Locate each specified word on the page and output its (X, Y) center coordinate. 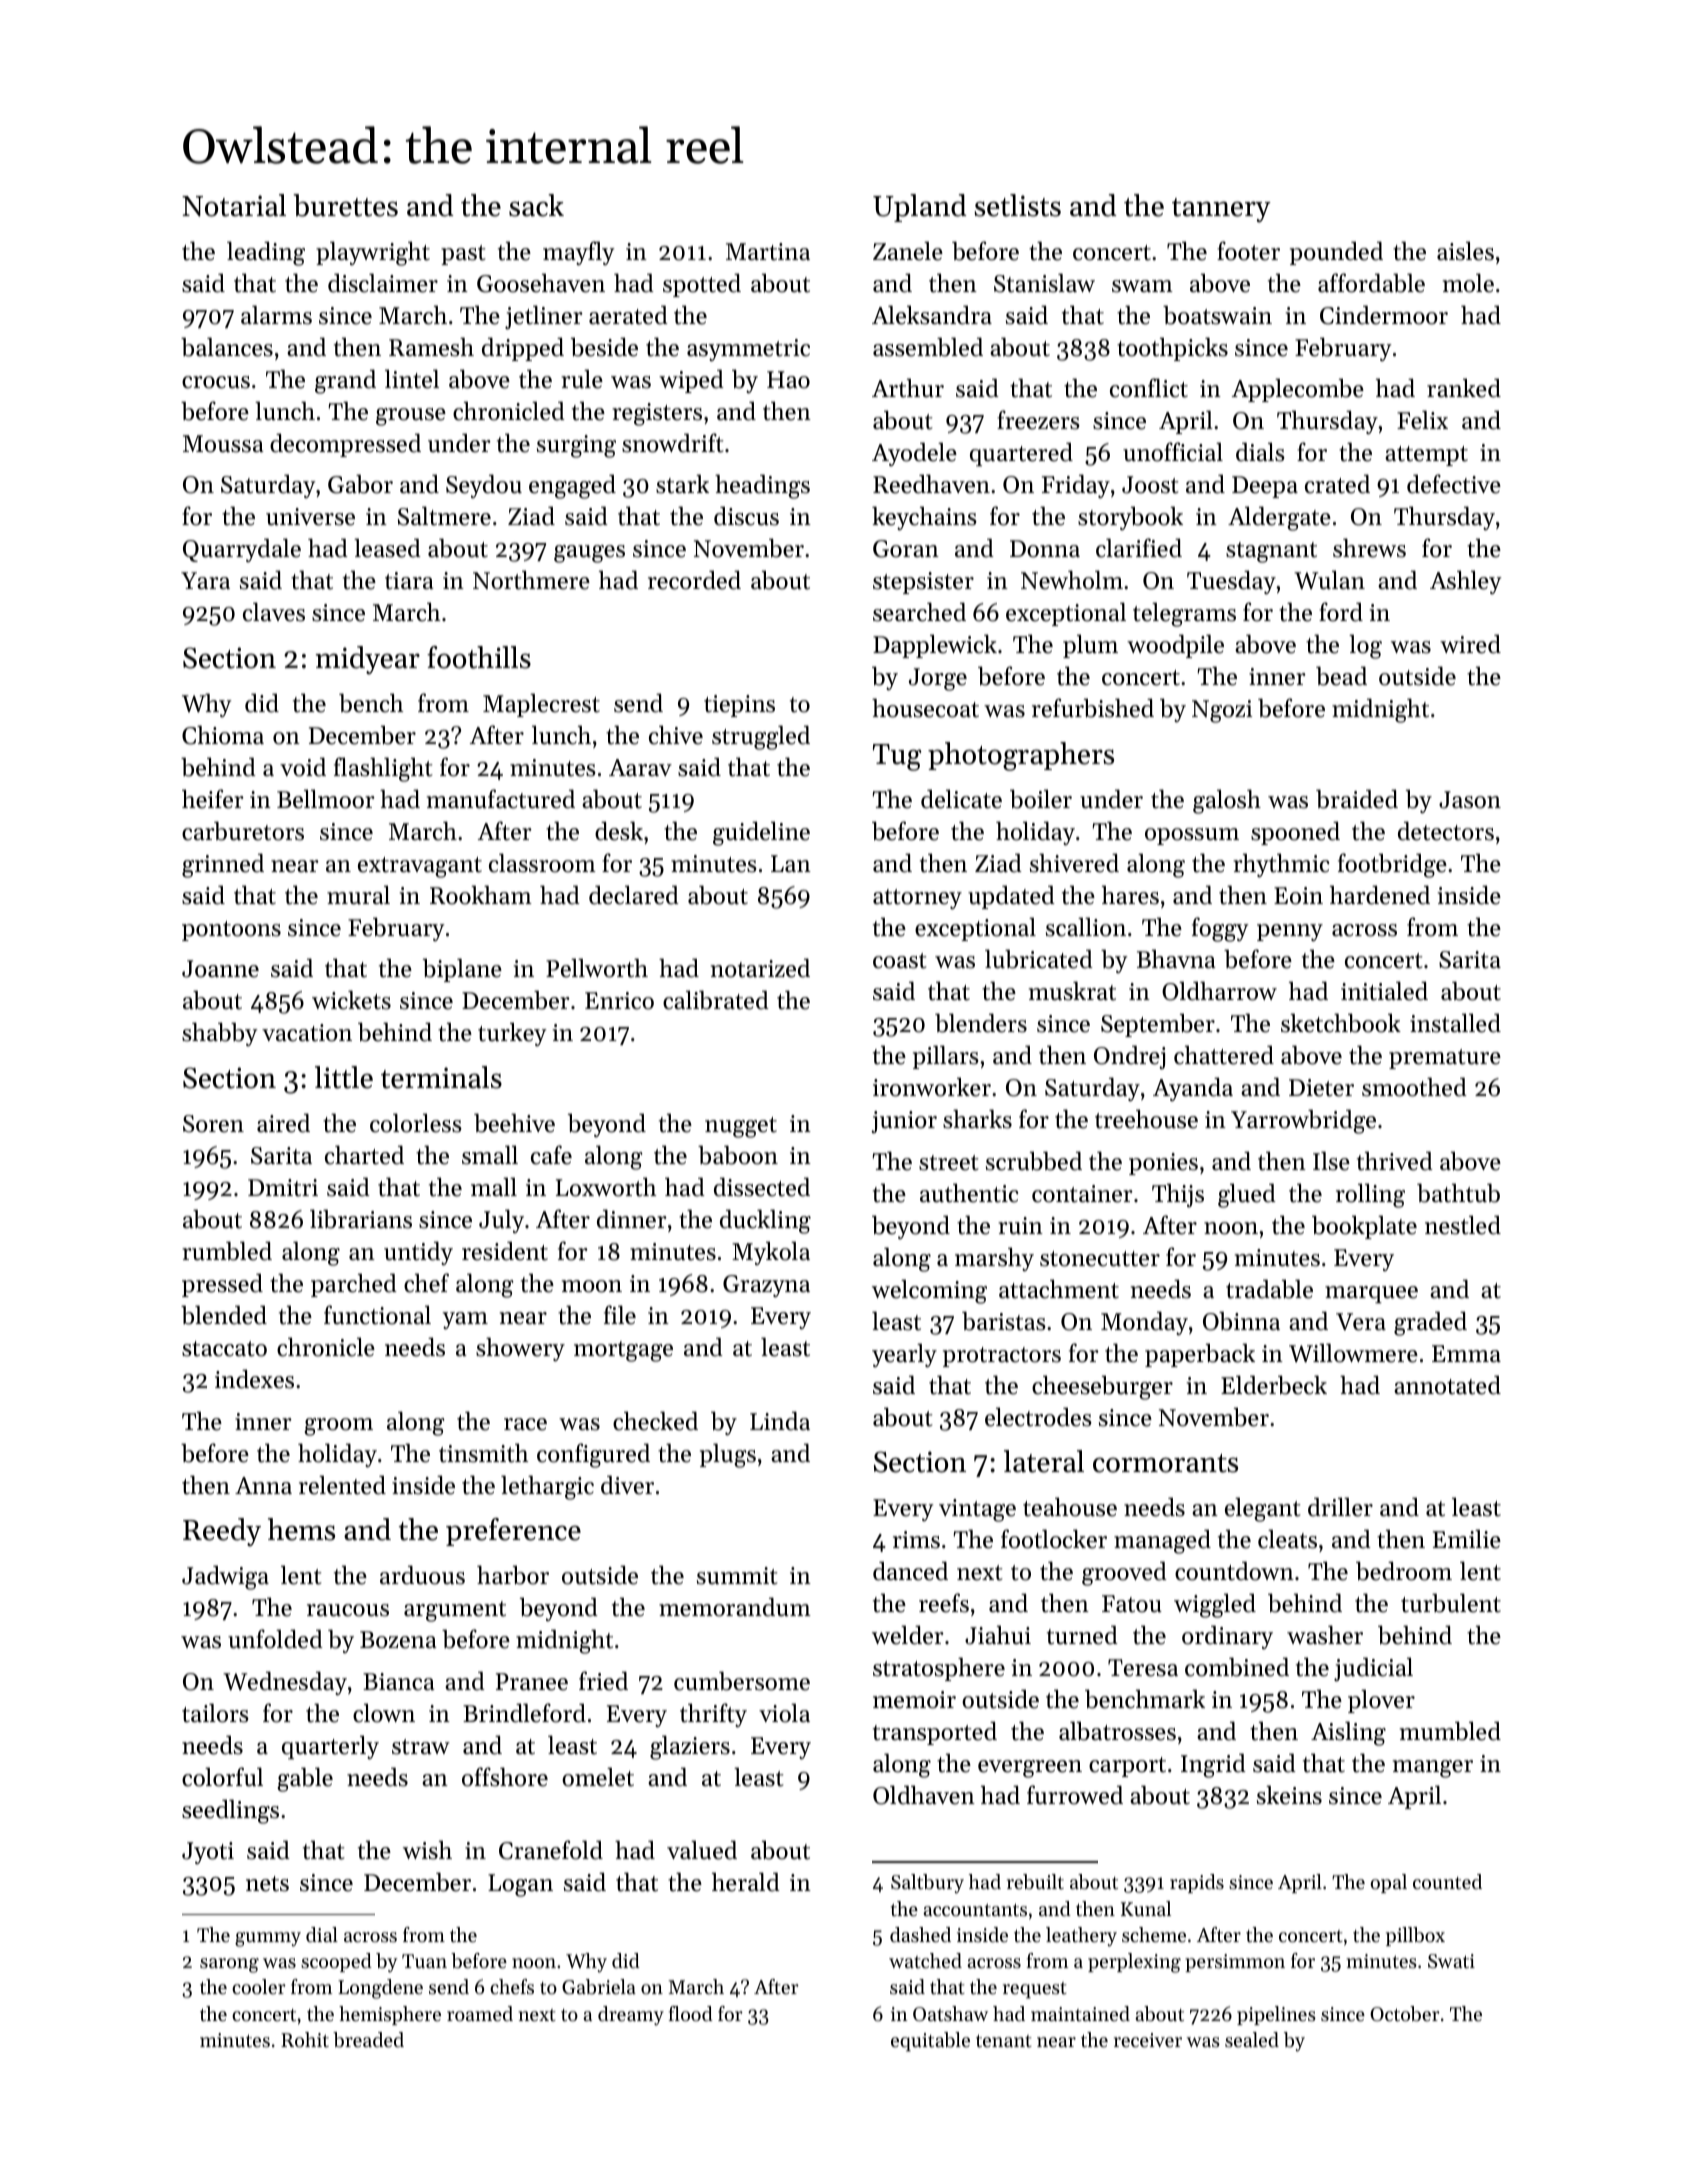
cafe (551, 1155)
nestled (1463, 1225)
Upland (920, 208)
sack (536, 205)
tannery (1221, 210)
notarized (760, 968)
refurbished (1093, 708)
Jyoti (208, 1853)
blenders (981, 1023)
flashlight (383, 769)
